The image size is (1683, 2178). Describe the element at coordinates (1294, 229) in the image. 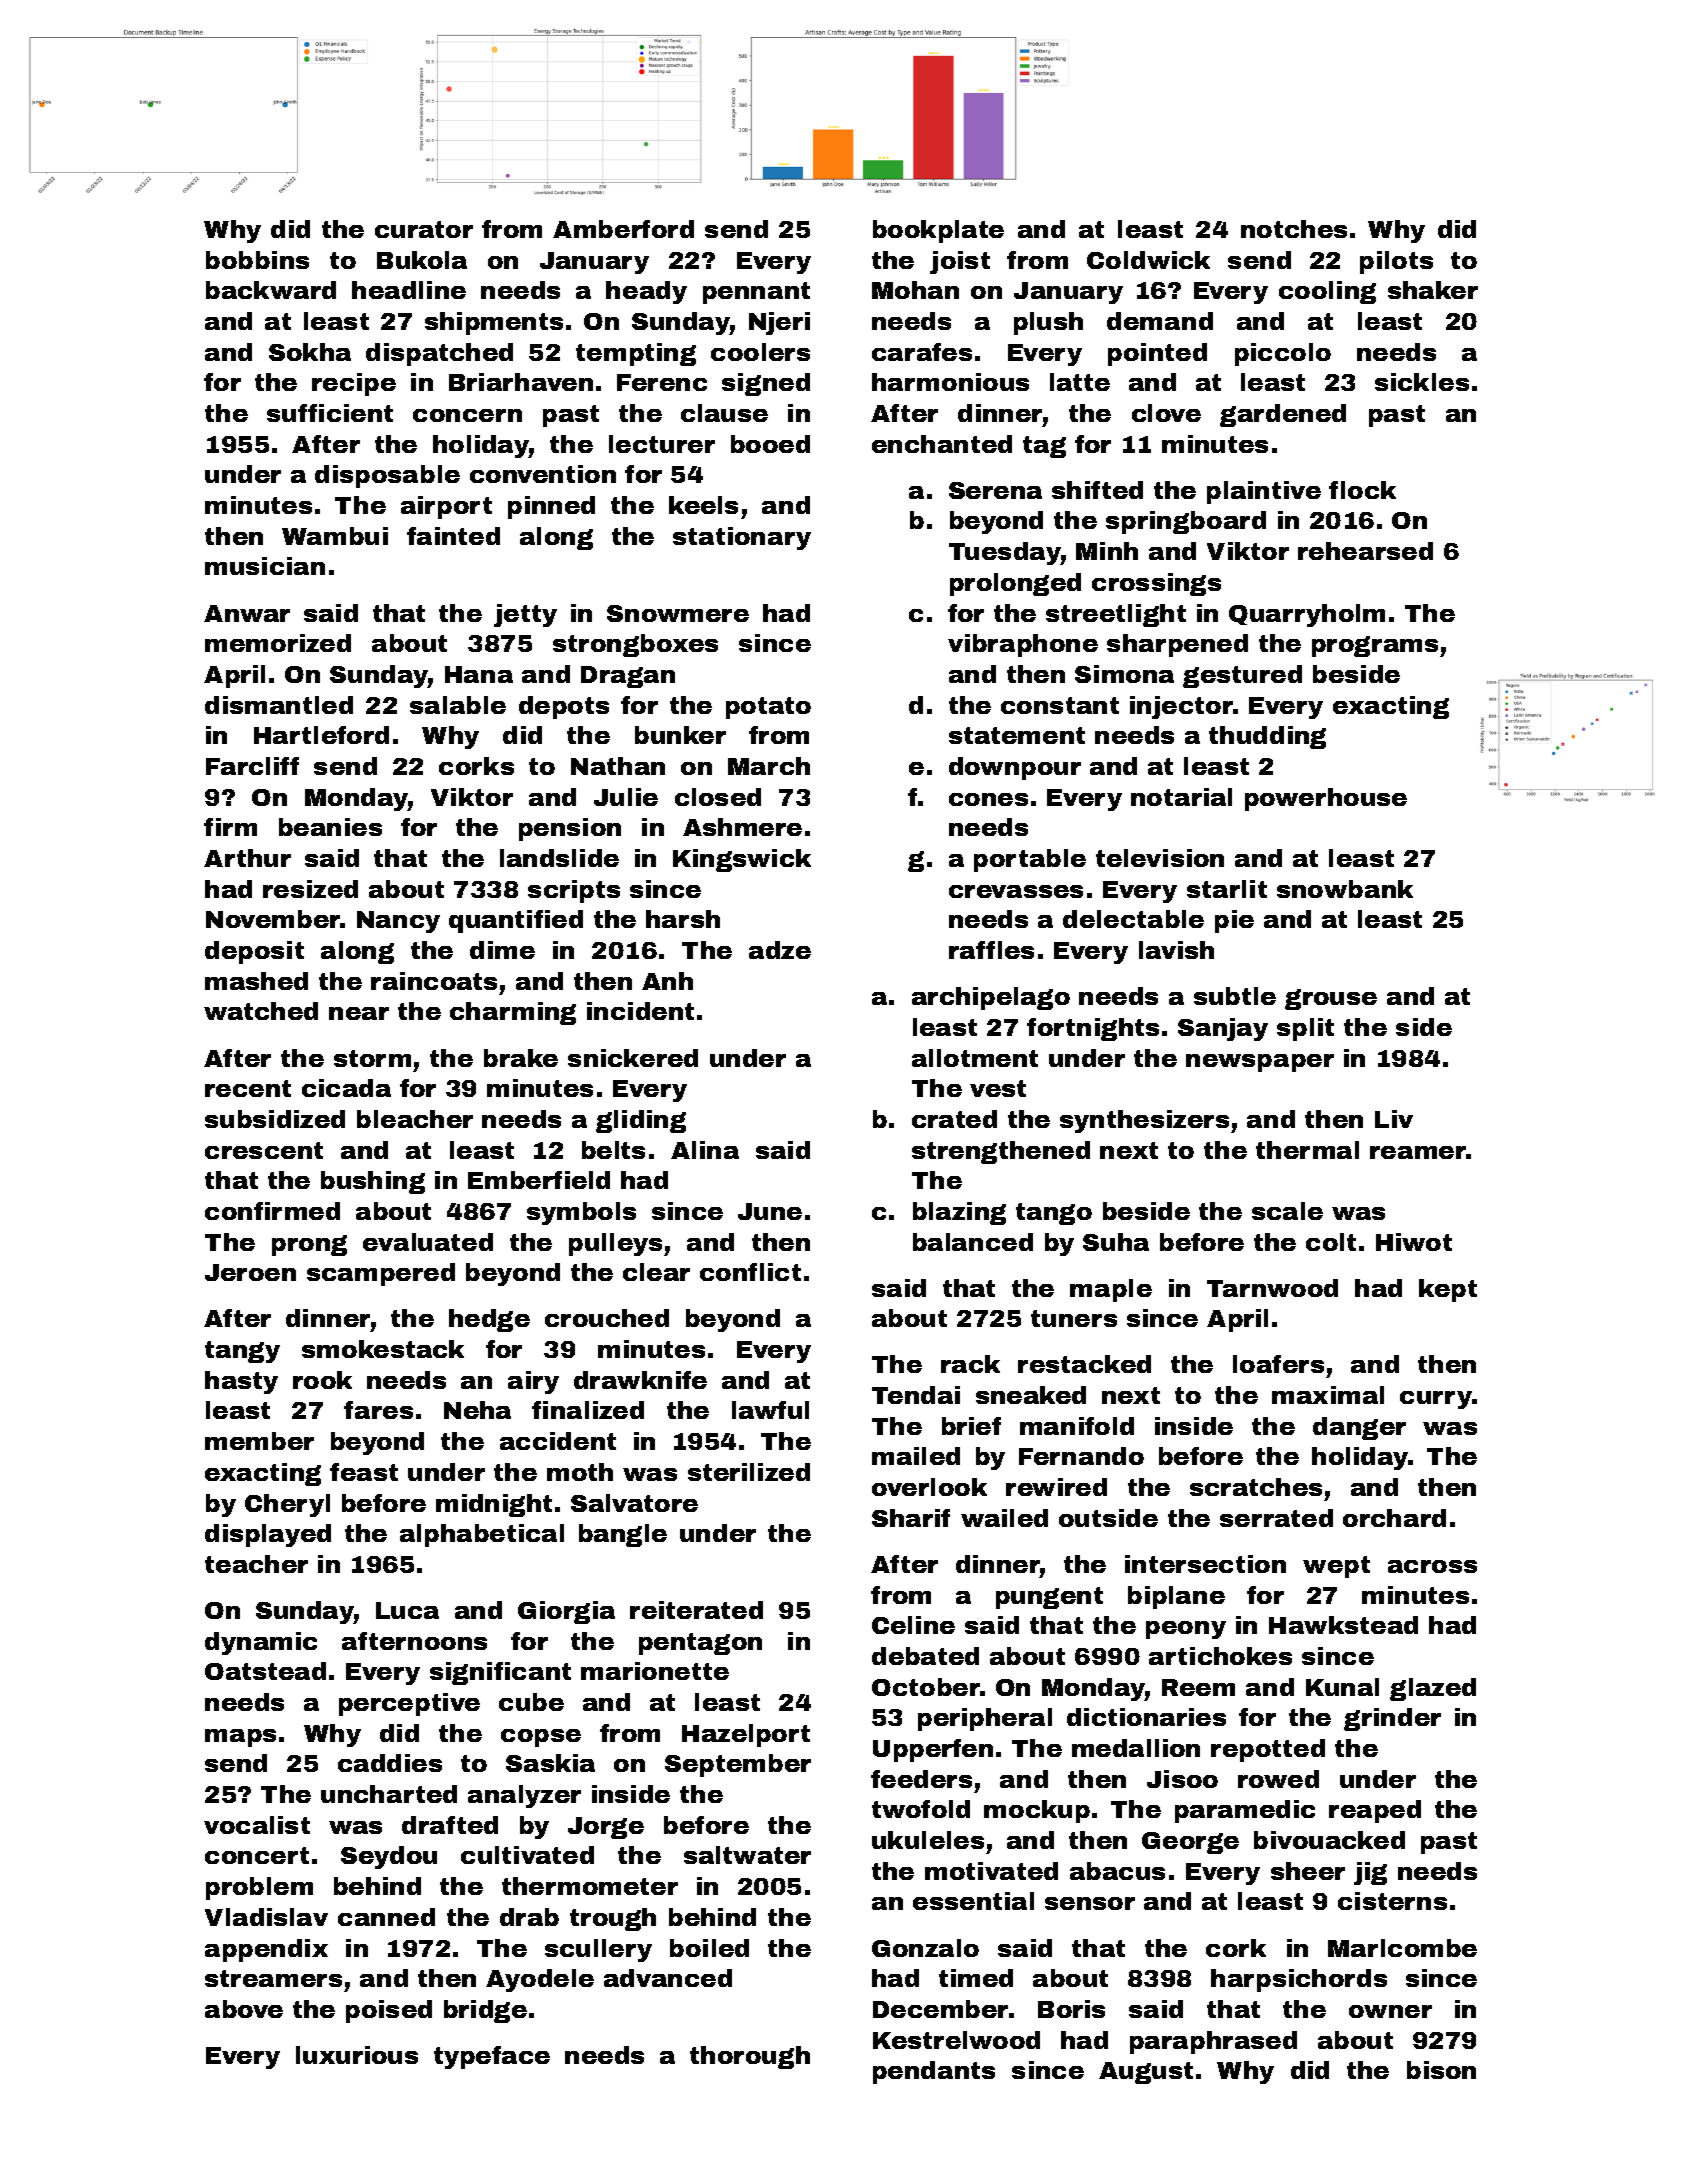

I see `notches` at that location.
